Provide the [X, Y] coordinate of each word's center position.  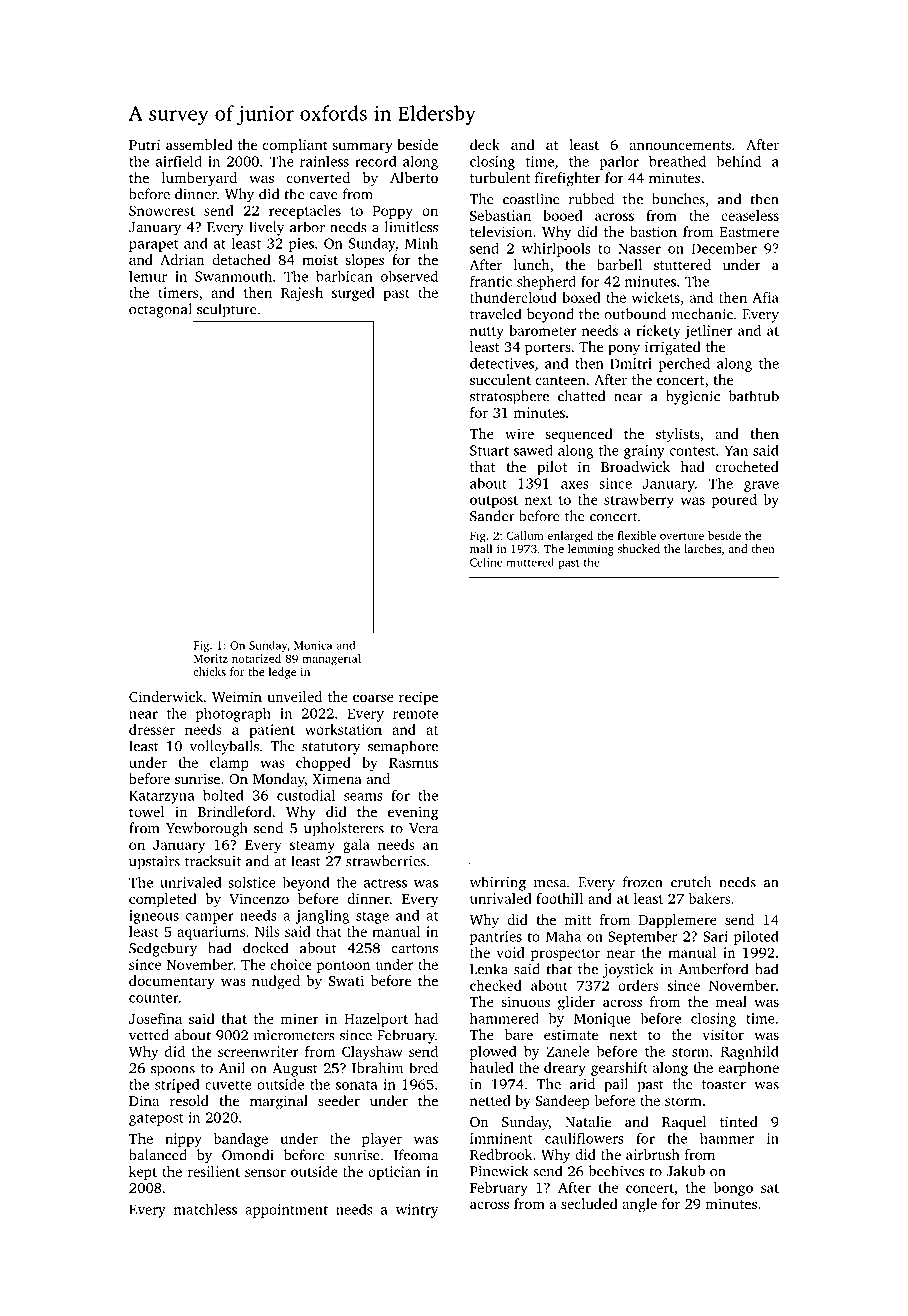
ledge [282, 673]
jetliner [708, 332]
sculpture [227, 310]
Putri [145, 144]
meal [731, 1001]
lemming [591, 550]
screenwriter [258, 1051]
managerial [331, 660]
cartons [414, 949]
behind [739, 161]
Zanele [568, 1051]
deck [485, 144]
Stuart [489, 450]
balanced [158, 1155]
